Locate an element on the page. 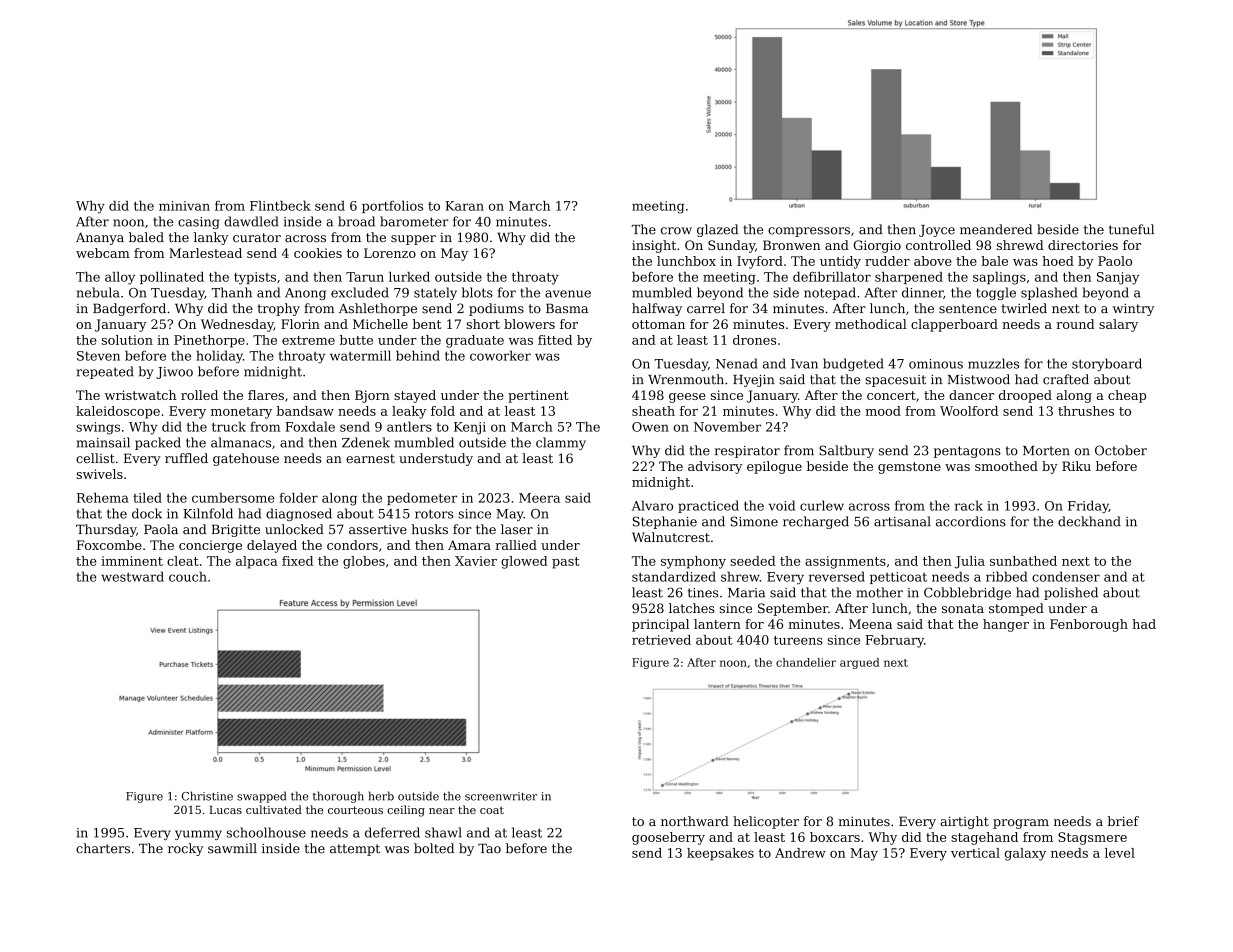 Image resolution: width=1233 pixels, height=952 pixels. storyboard is located at coordinates (1107, 364).
